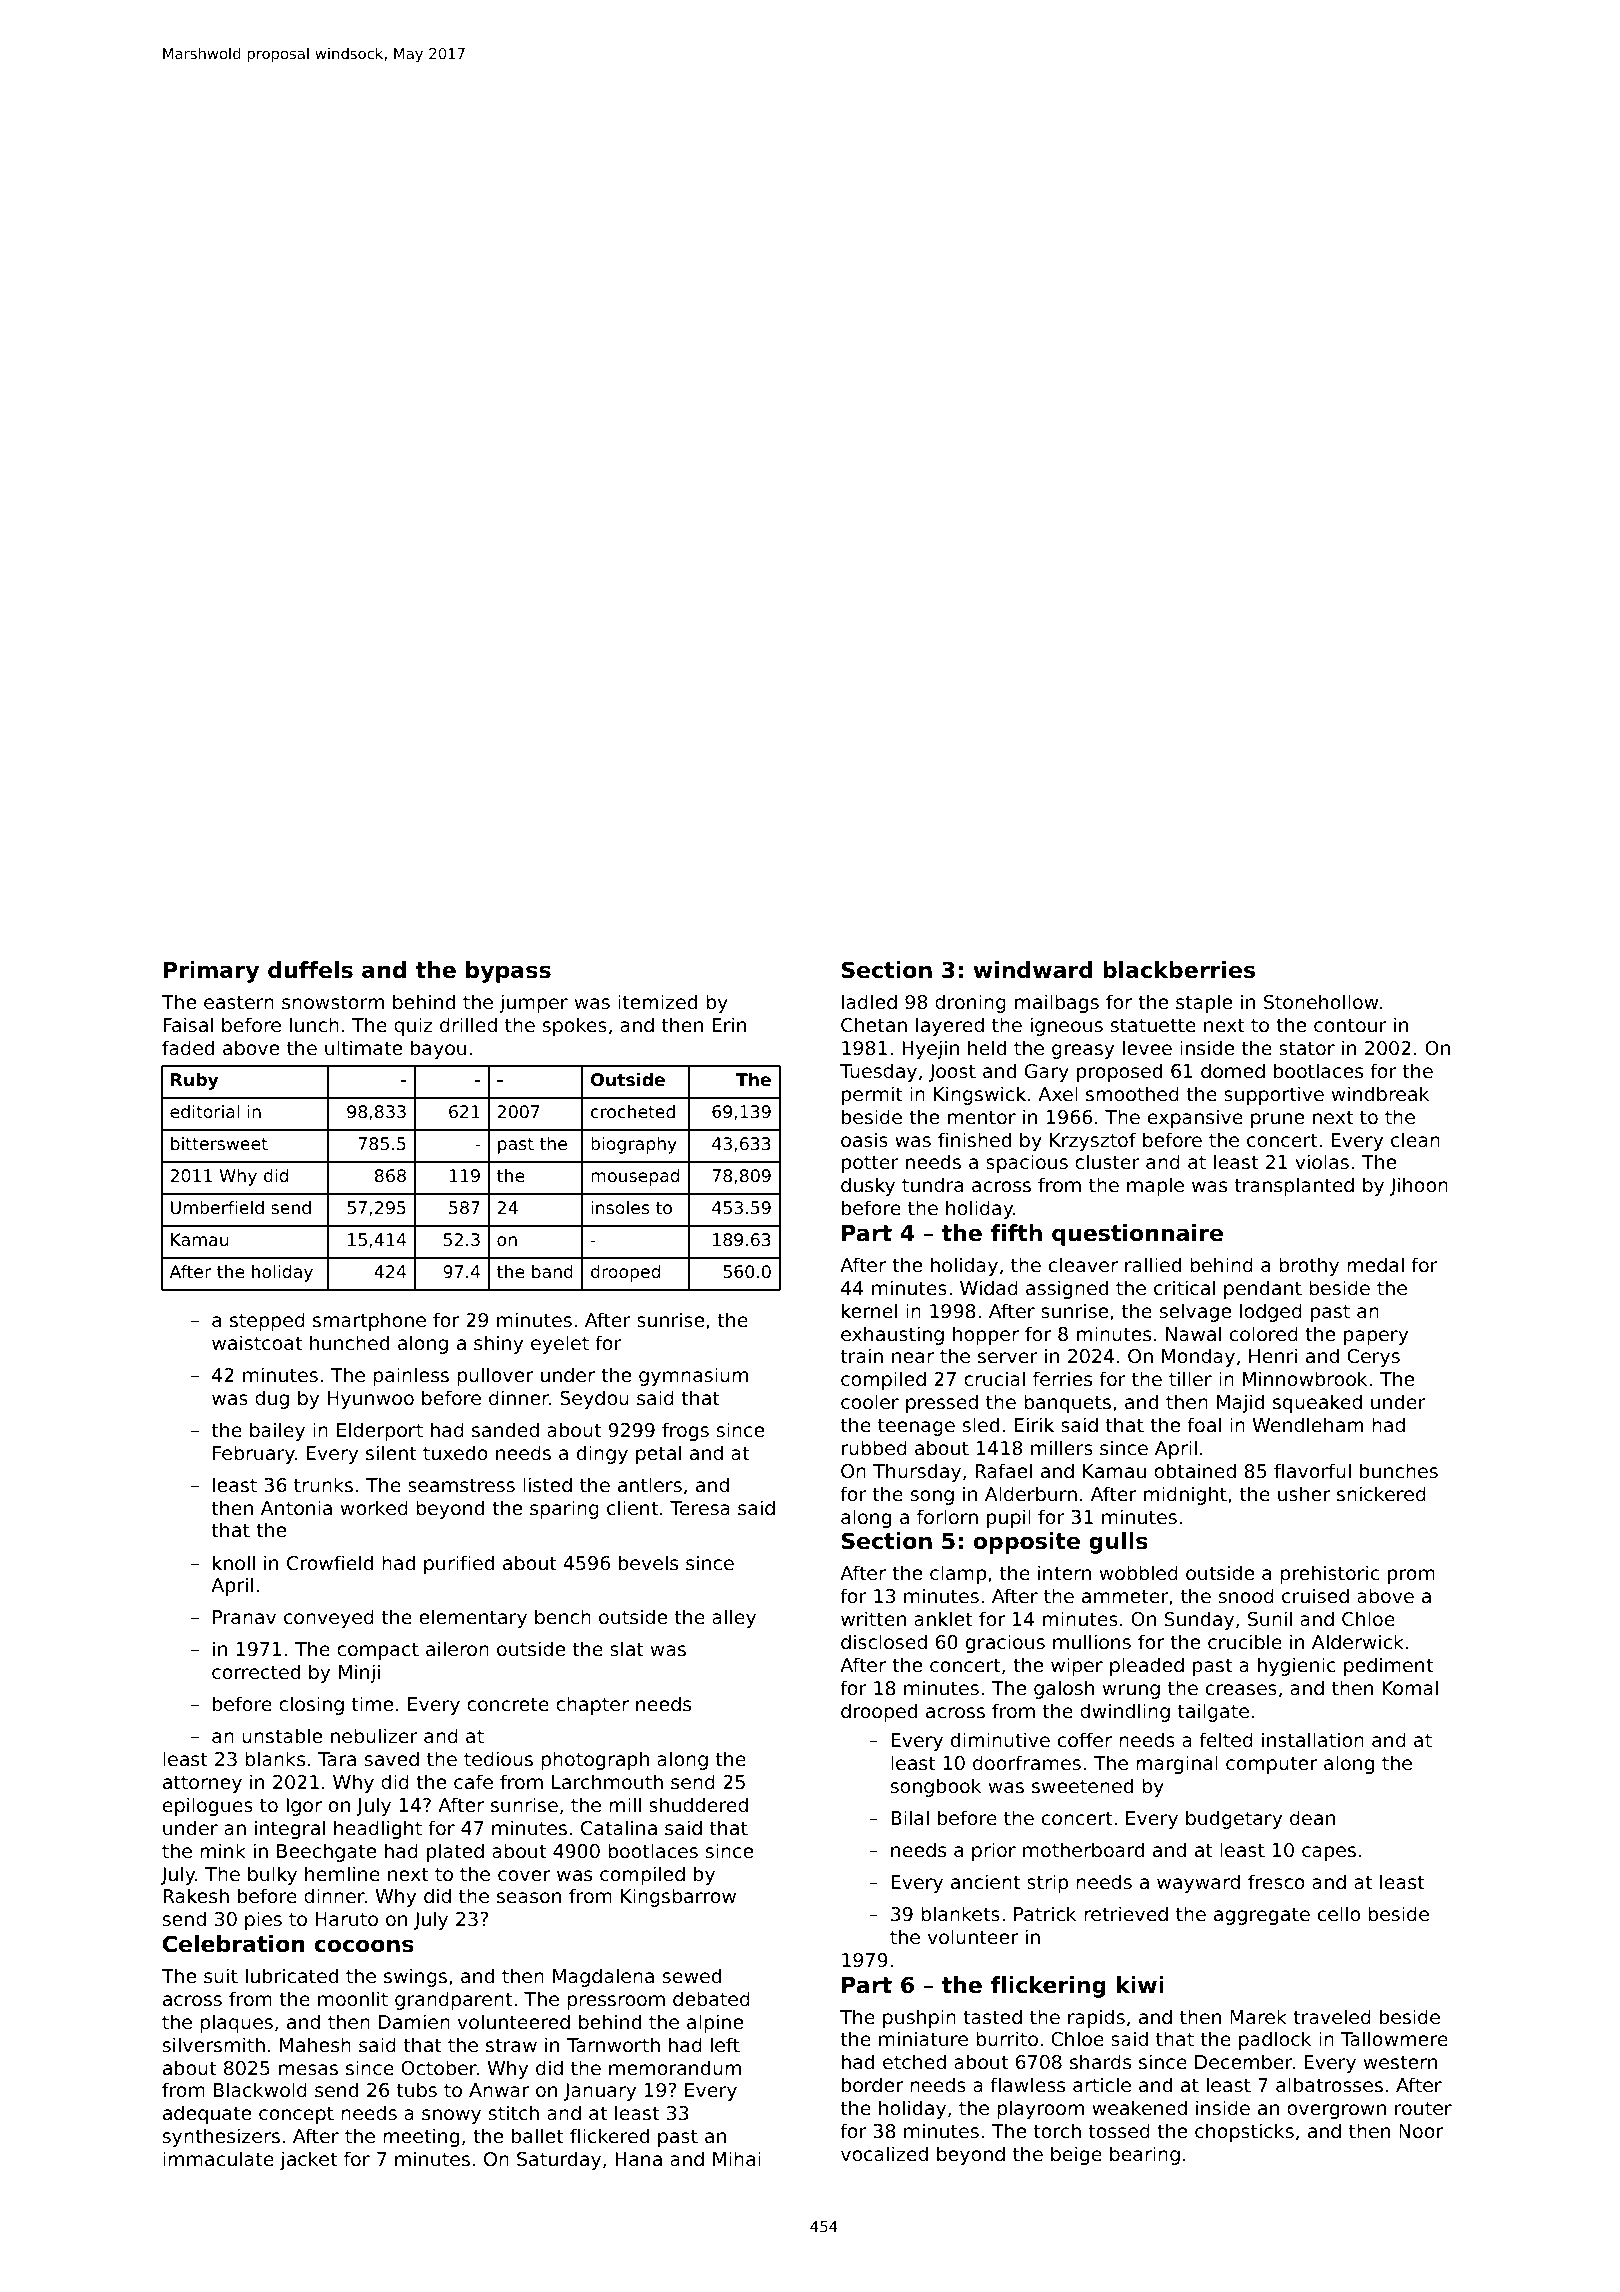  Describe the element at coordinates (634, 1145) in the screenshot. I see `biography` at that location.
